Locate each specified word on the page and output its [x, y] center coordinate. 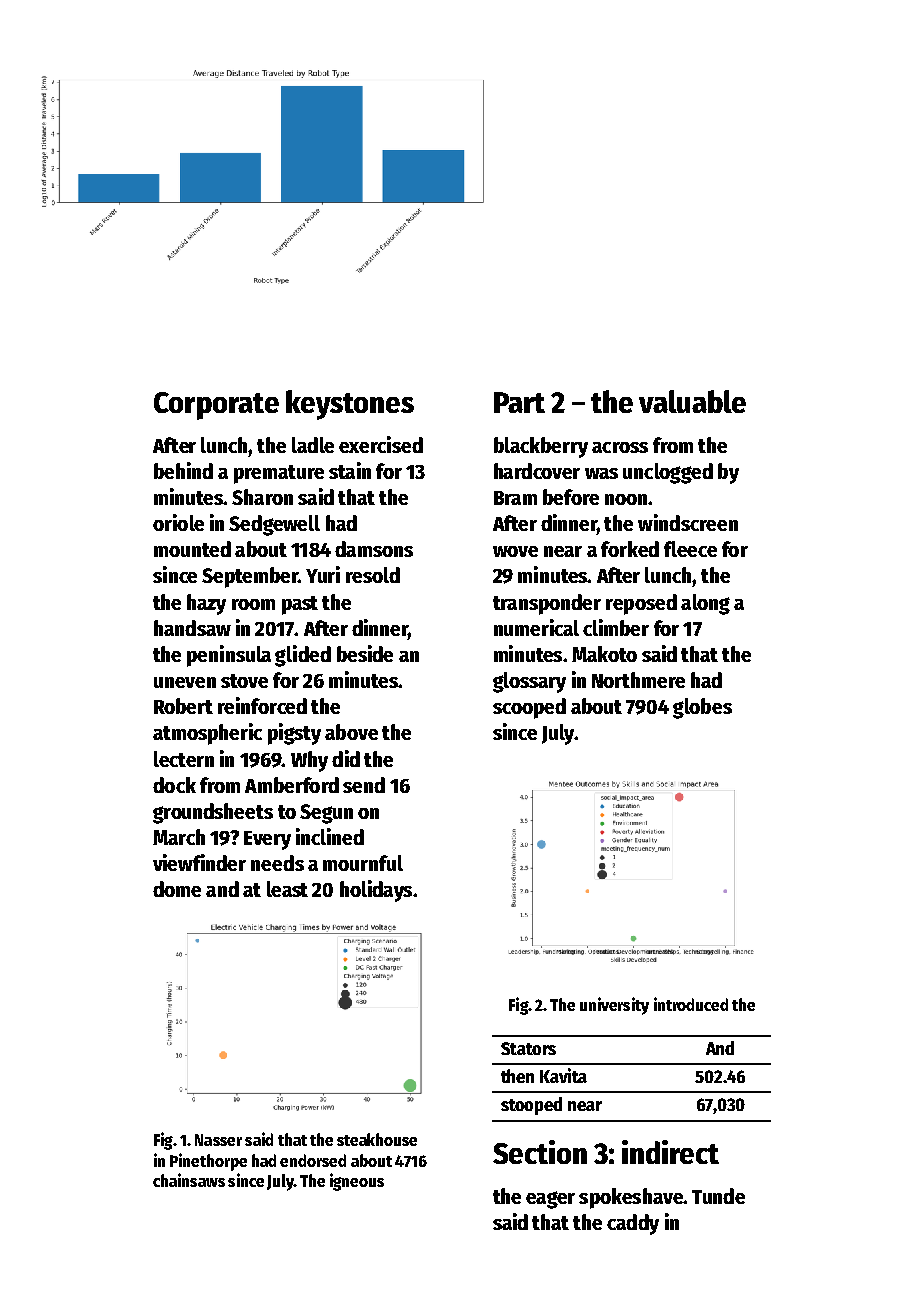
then [517, 1076]
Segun [326, 814]
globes [702, 708]
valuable [692, 401]
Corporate [216, 406]
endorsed [313, 1160]
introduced [691, 1004]
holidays [376, 891]
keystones [350, 405]
